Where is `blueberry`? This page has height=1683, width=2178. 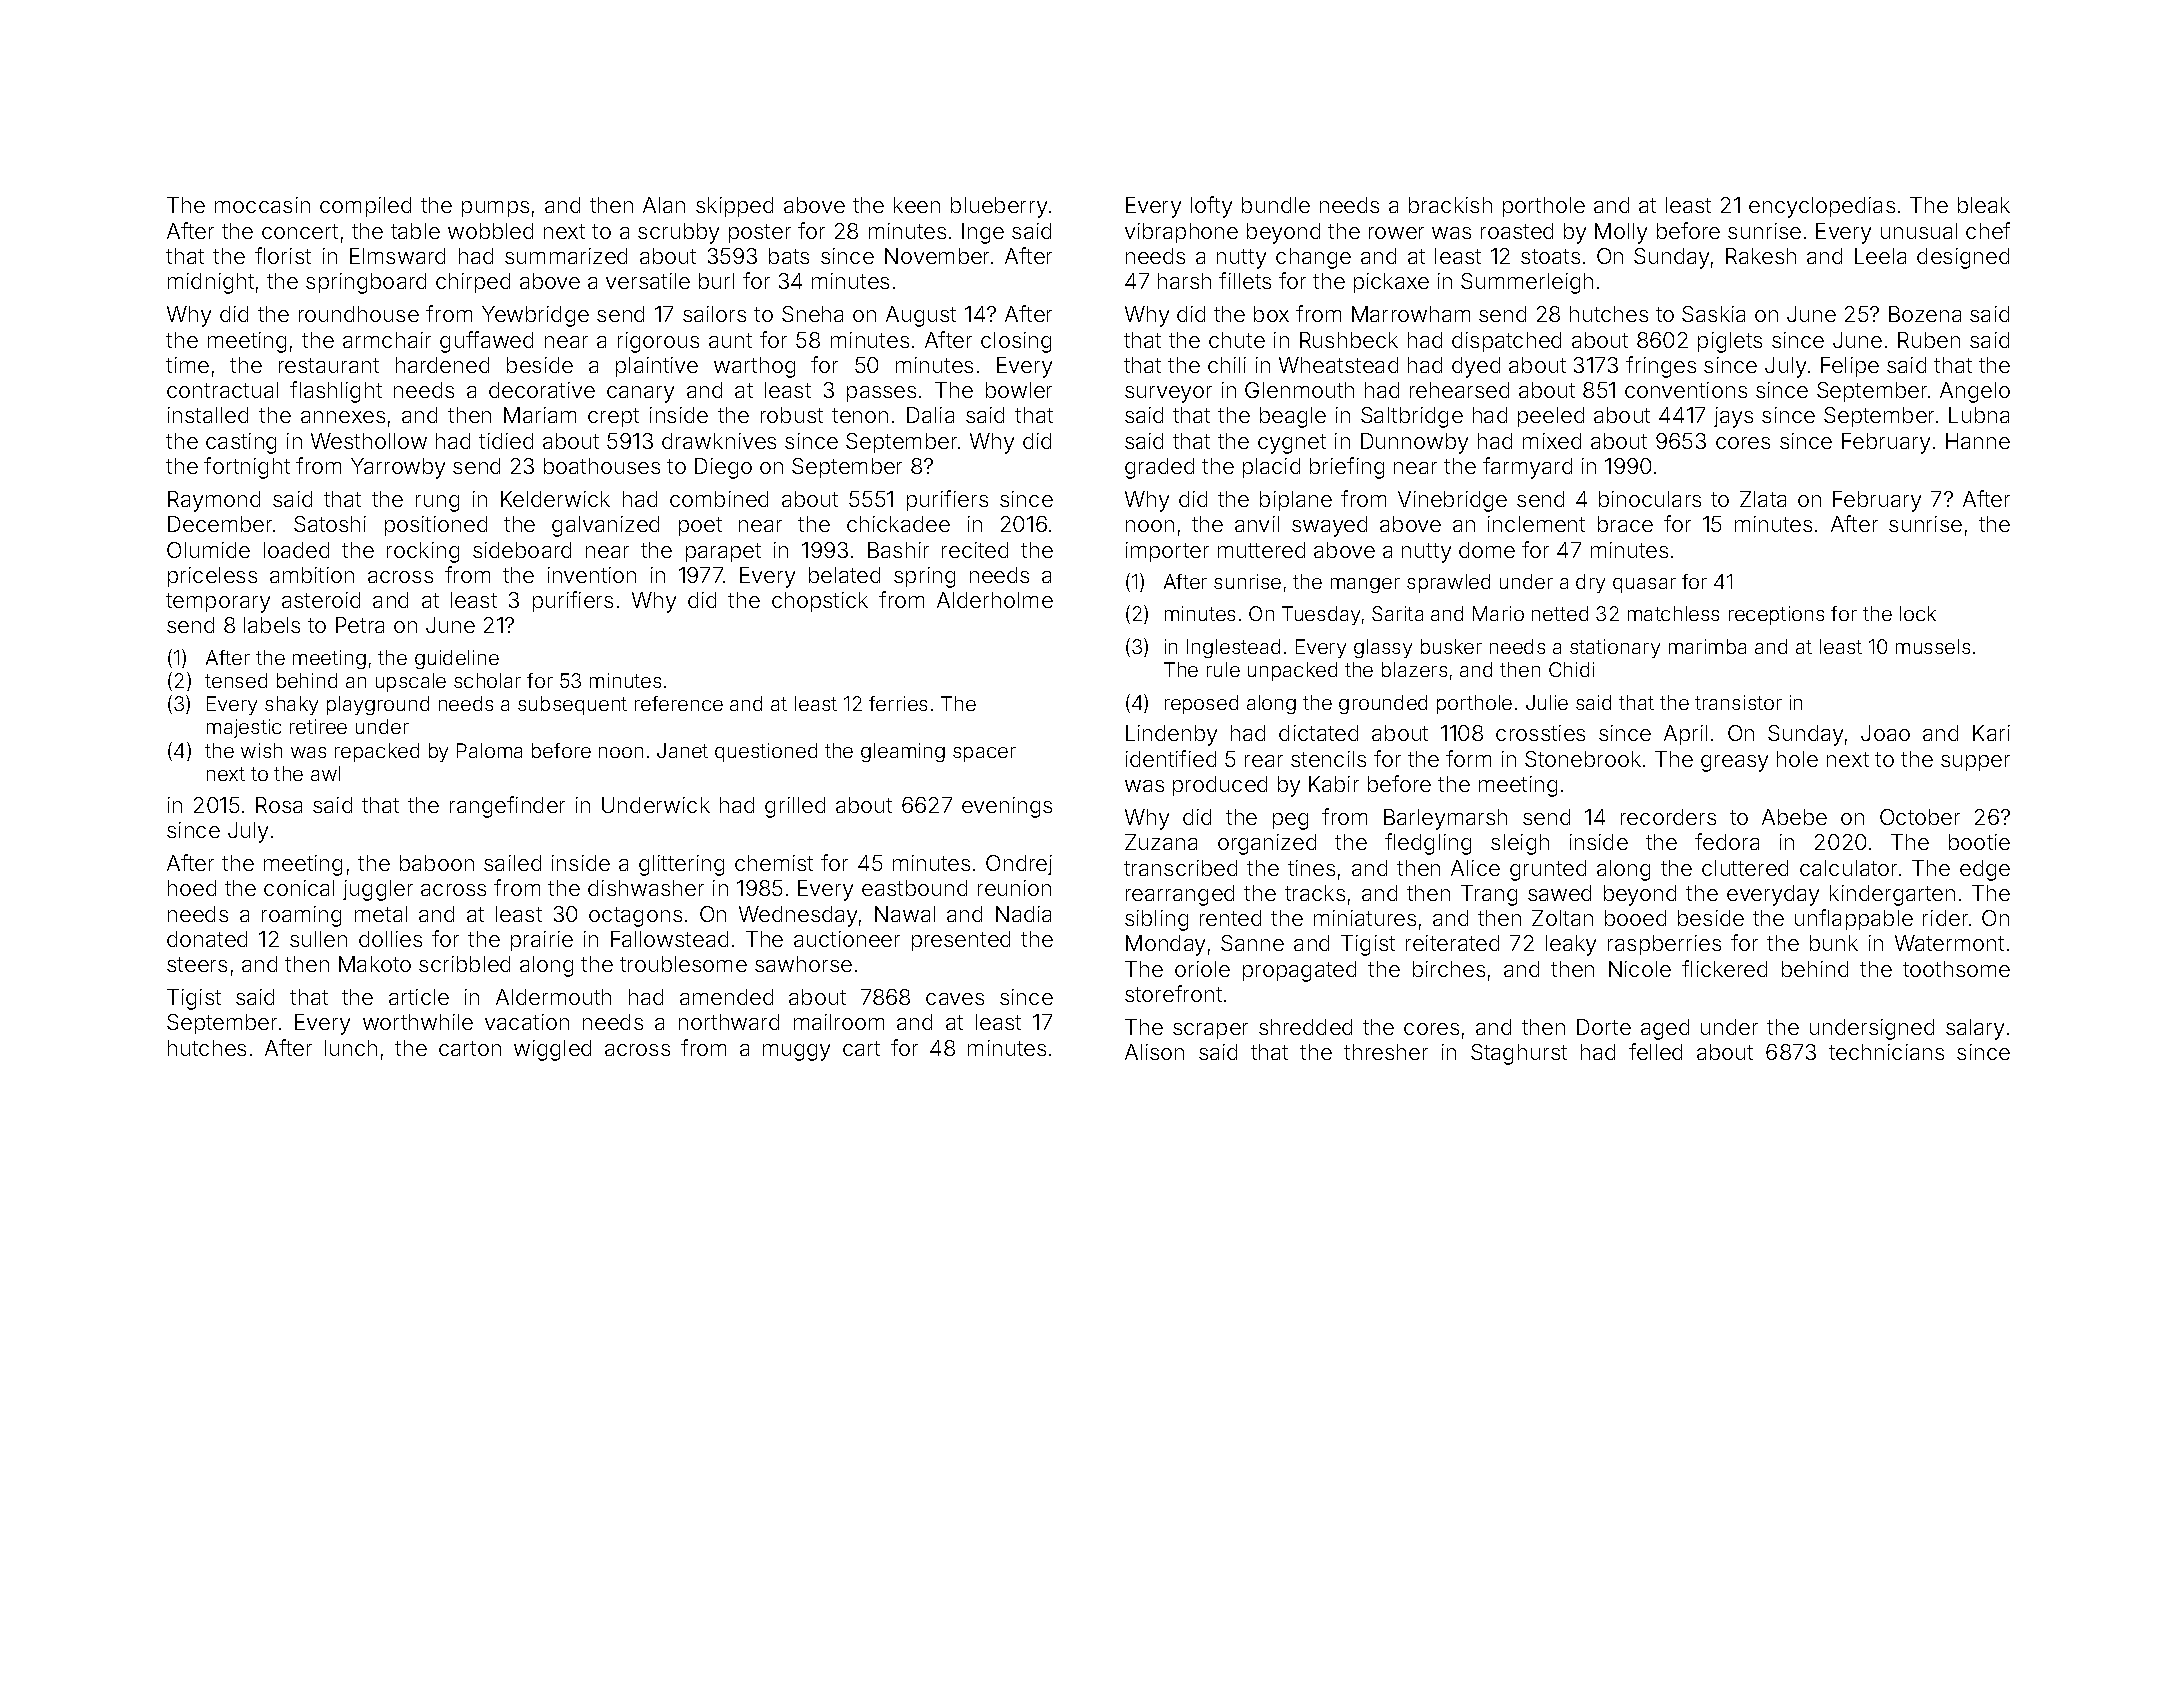 blueberry is located at coordinates (999, 207).
